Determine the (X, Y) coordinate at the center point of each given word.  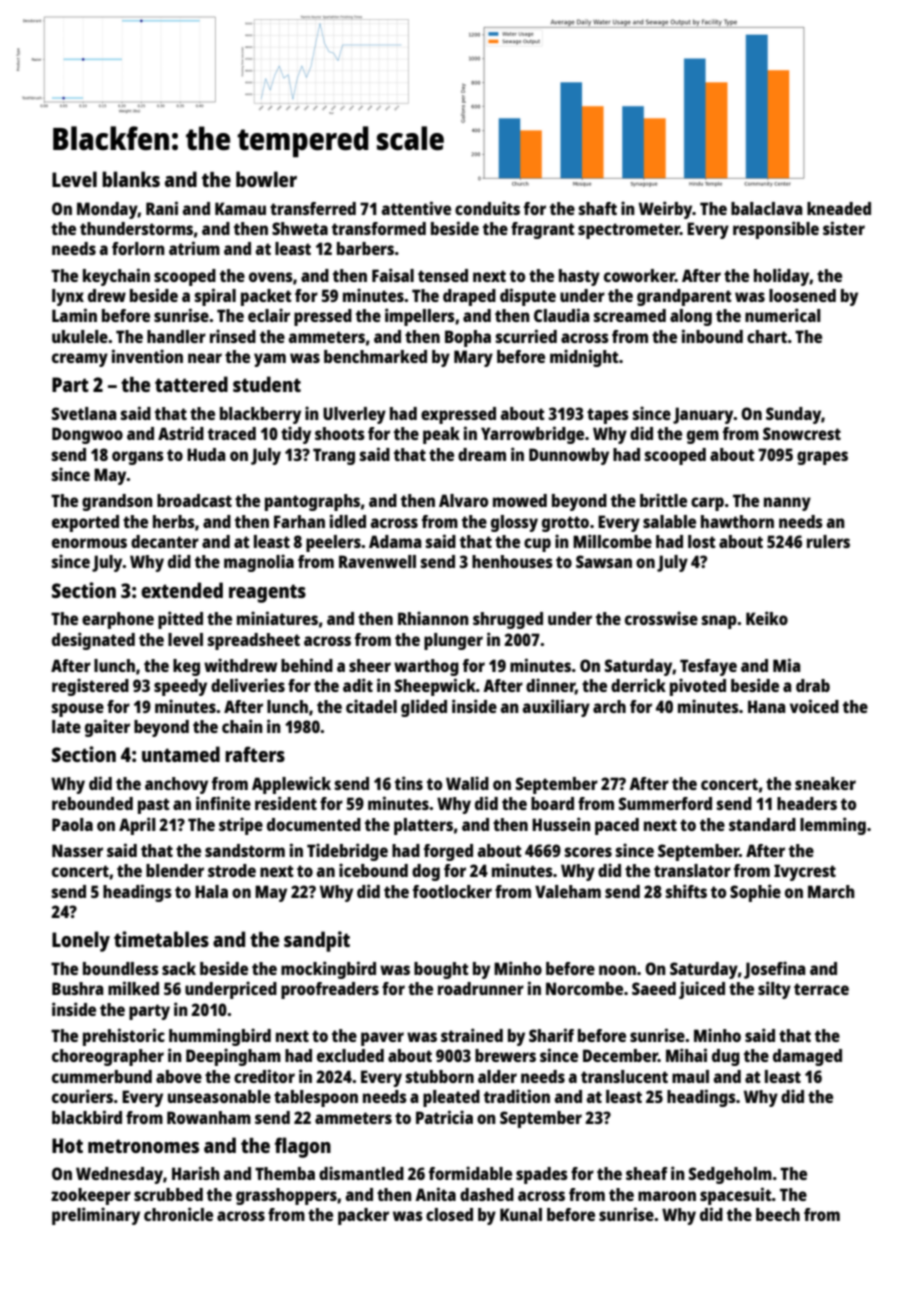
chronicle (178, 1214)
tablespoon (316, 1098)
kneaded (839, 208)
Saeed (654, 988)
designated (93, 641)
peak (441, 435)
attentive (416, 208)
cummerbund (102, 1076)
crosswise (661, 618)
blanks (131, 179)
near (205, 358)
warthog (426, 667)
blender (175, 870)
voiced (814, 706)
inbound (712, 336)
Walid (467, 783)
